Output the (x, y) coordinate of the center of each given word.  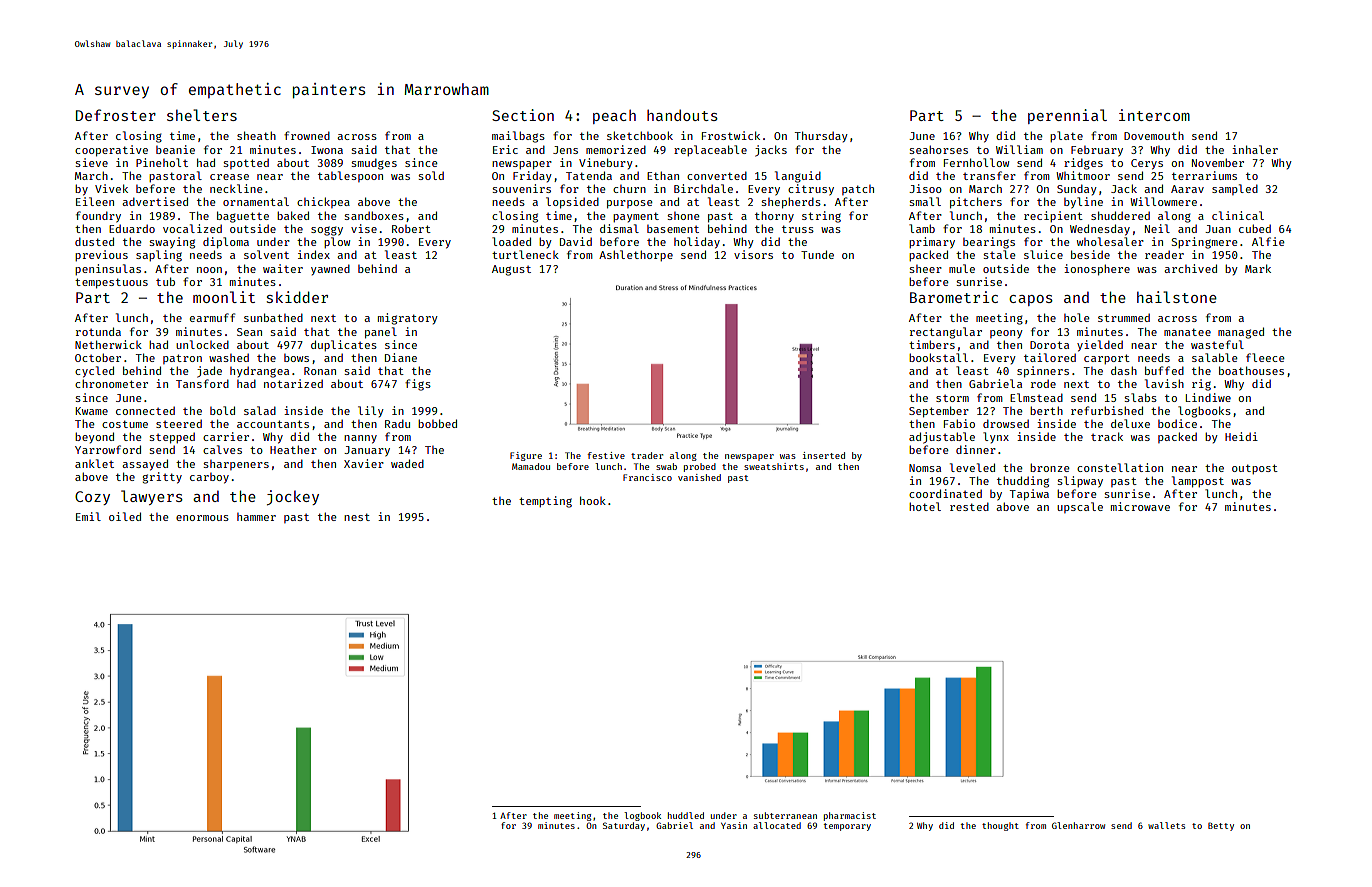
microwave (1140, 506)
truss (798, 229)
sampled (1235, 189)
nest (357, 517)
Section (523, 115)
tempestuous (111, 283)
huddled (686, 815)
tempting (545, 502)
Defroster (116, 115)
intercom (1154, 115)
